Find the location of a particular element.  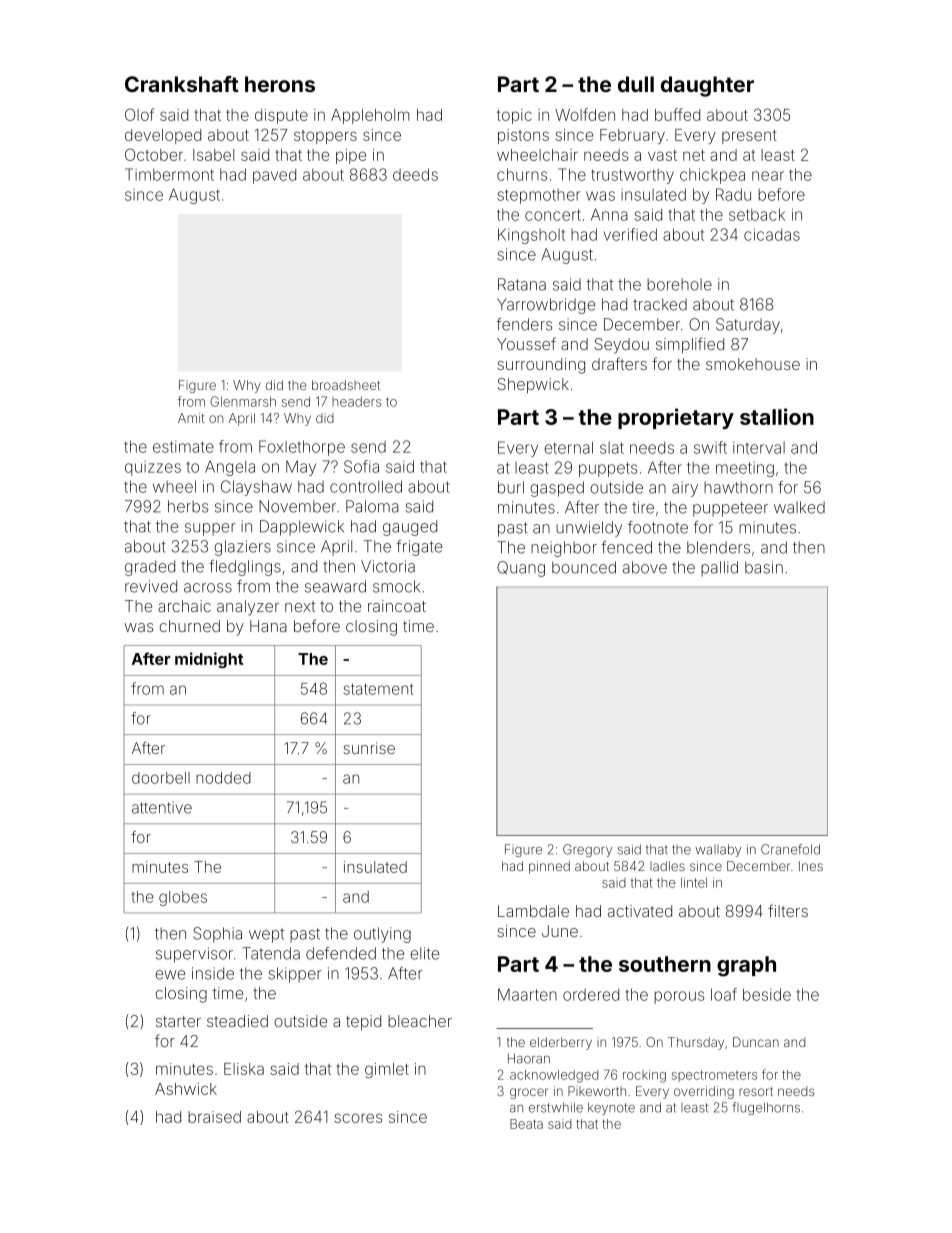

rocking is located at coordinates (644, 1076).
